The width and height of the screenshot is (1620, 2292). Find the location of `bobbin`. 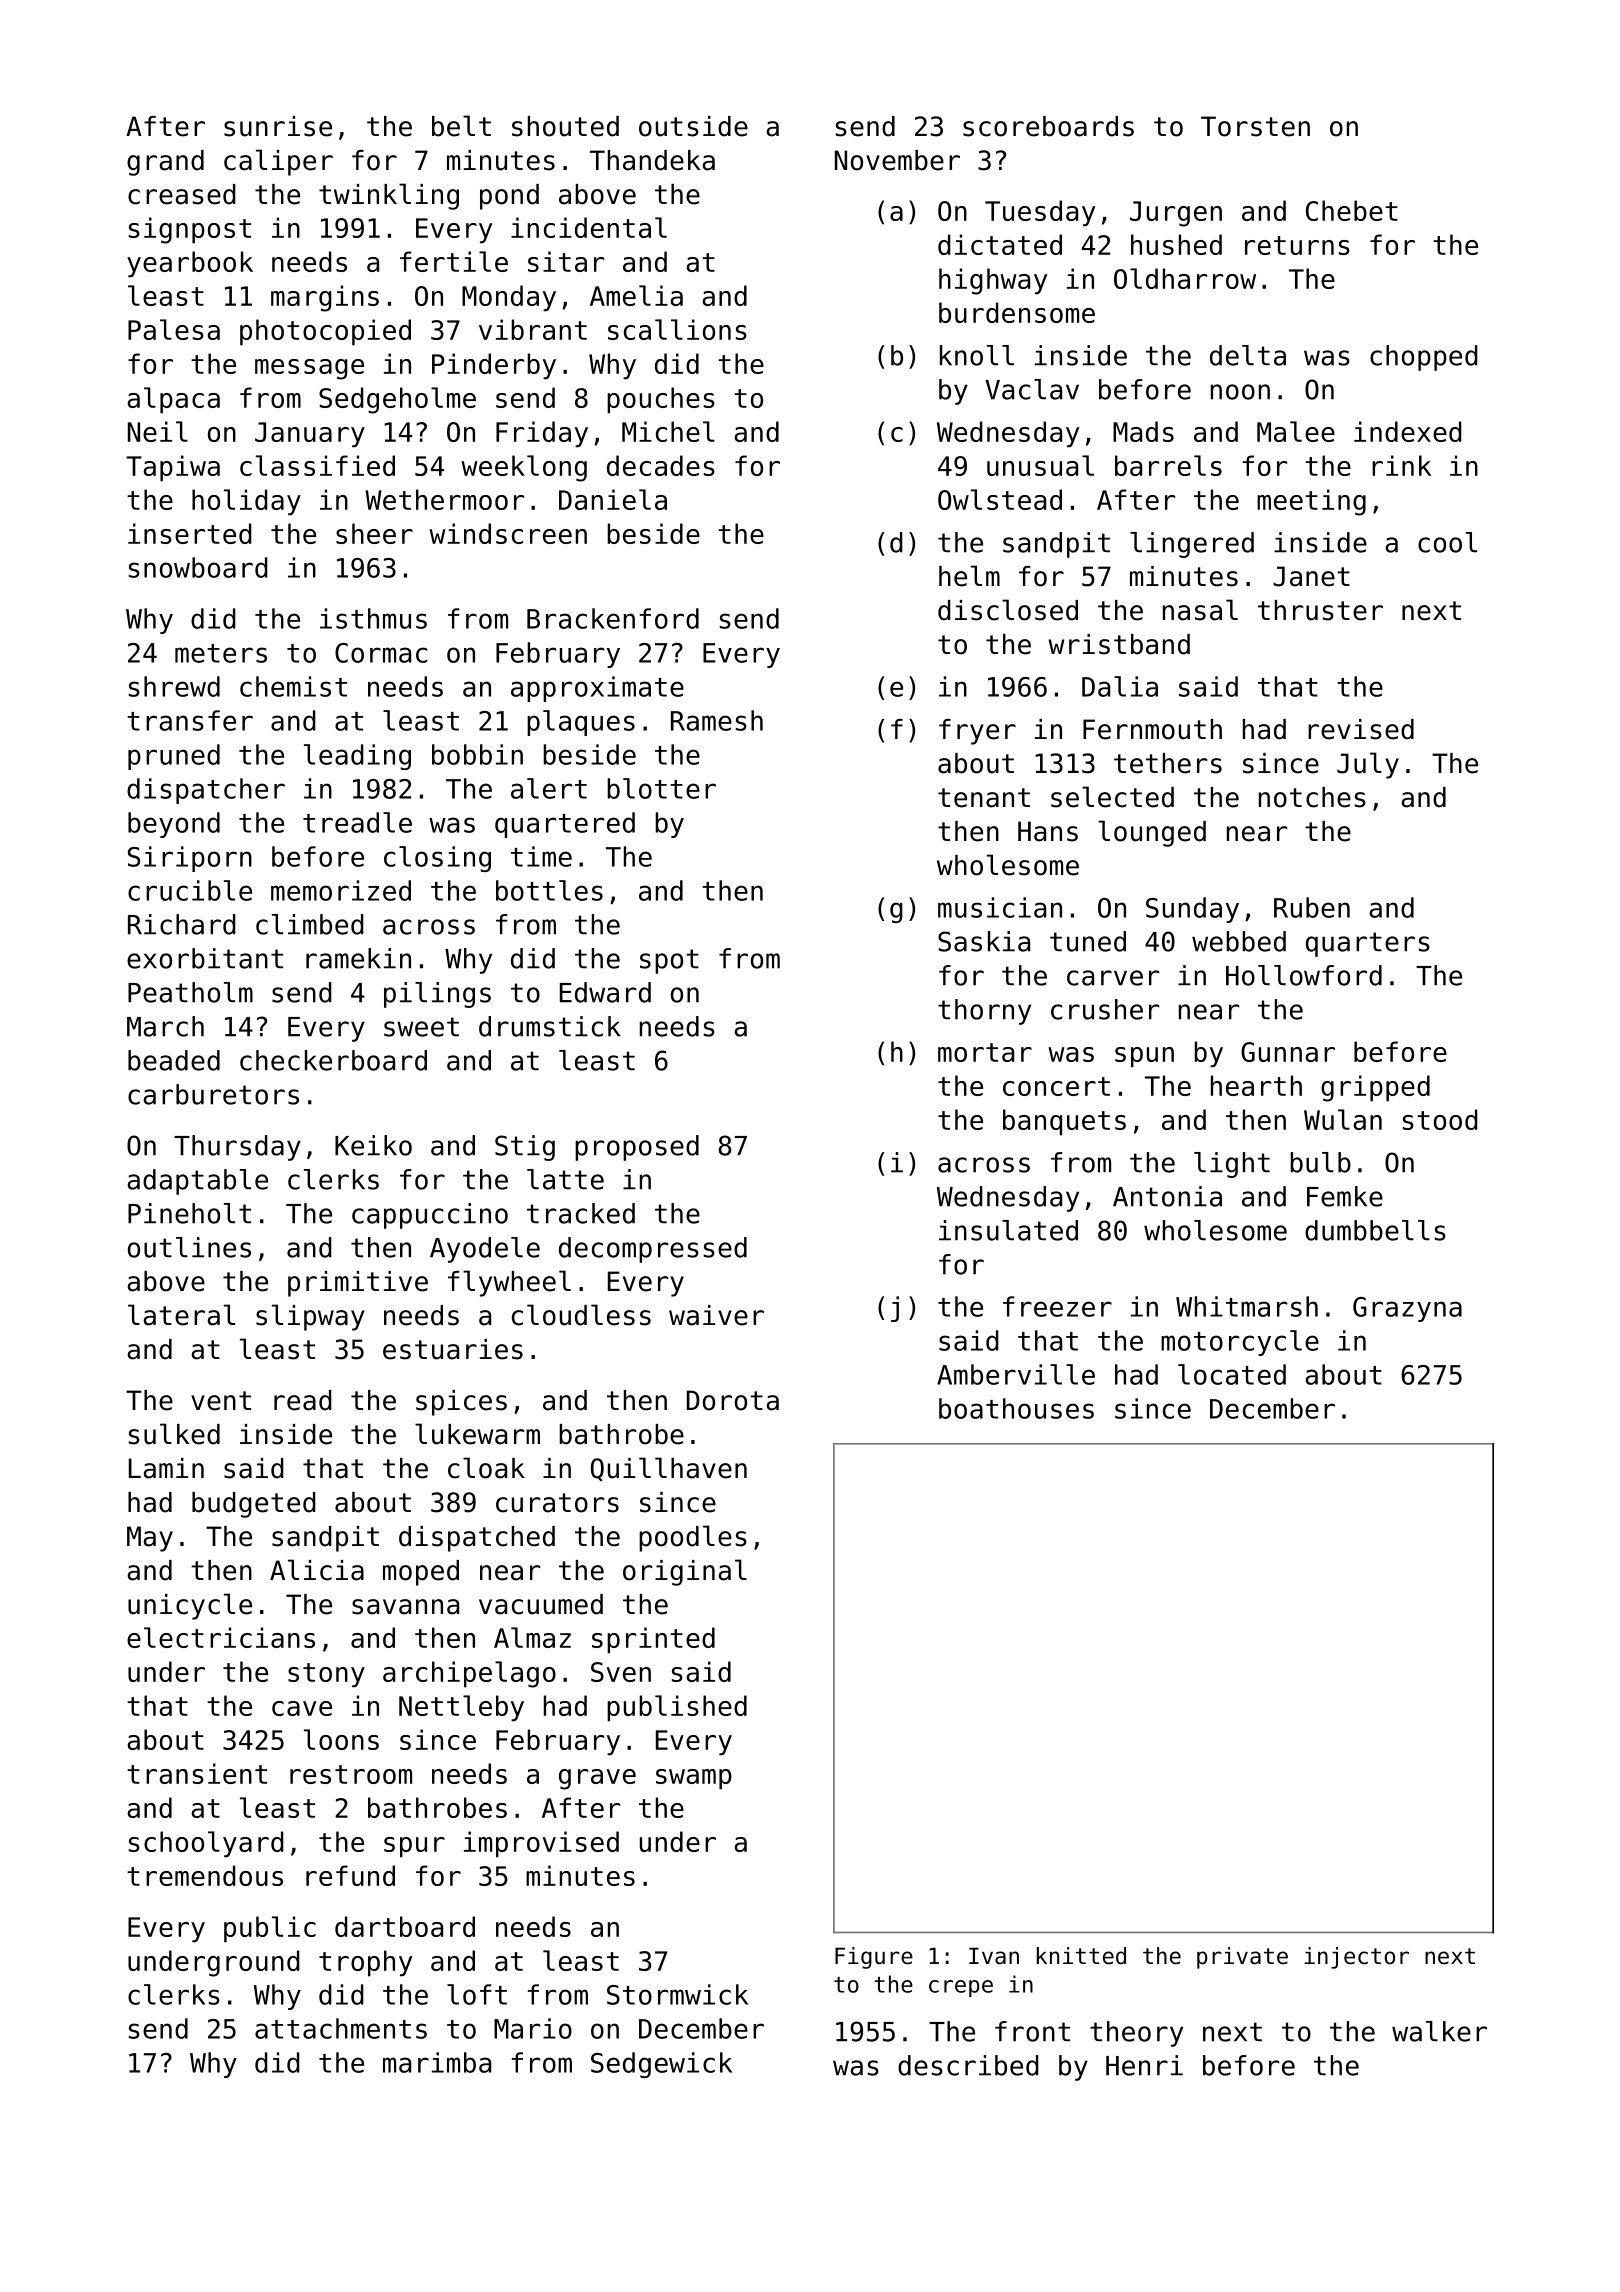

bobbin is located at coordinates (477, 754).
